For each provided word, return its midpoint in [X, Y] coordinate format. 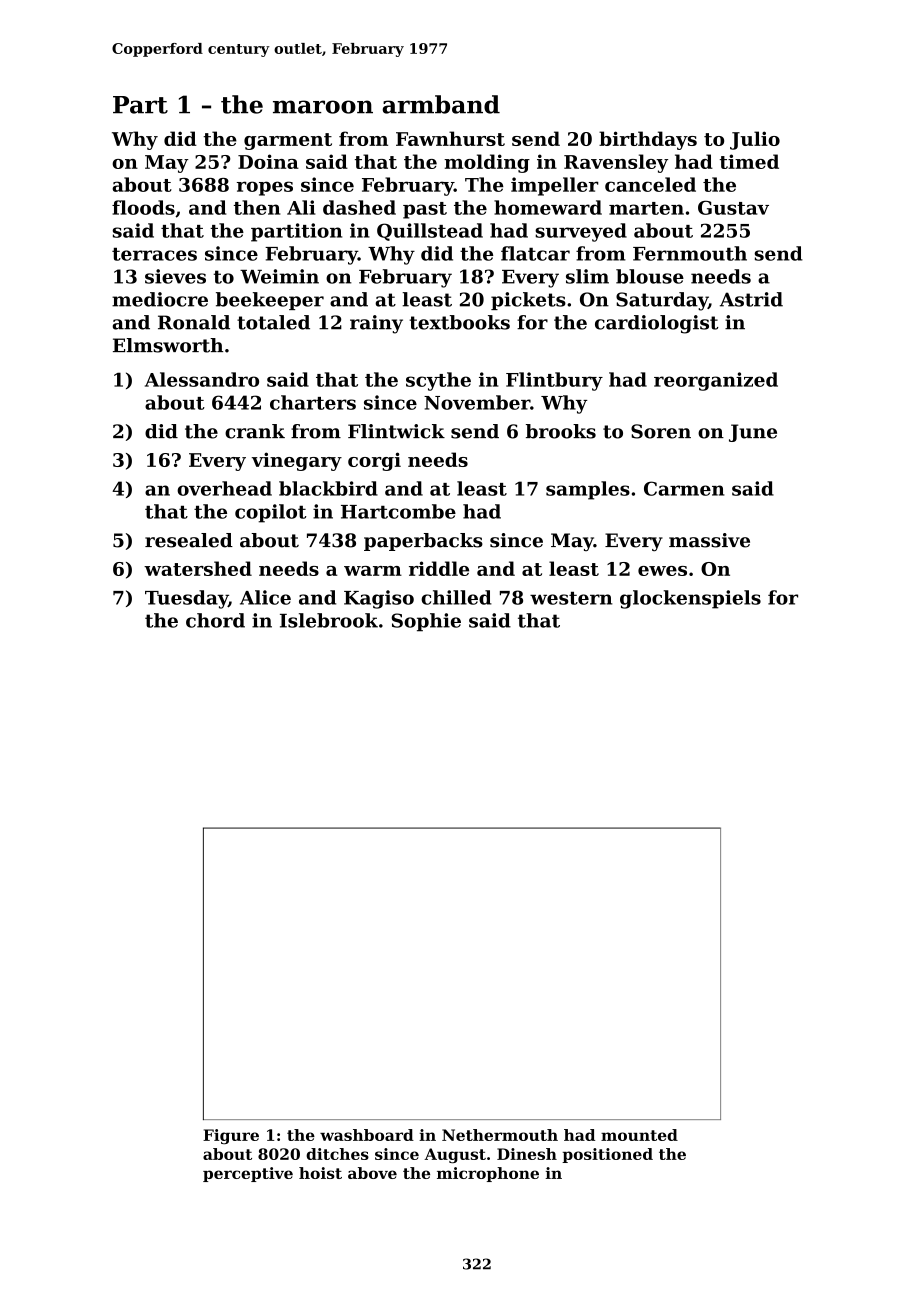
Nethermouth [500, 1135]
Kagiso [379, 599]
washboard [367, 1135]
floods [143, 207]
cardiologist [656, 324]
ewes [662, 571]
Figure [231, 1136]
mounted [639, 1135]
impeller [555, 186]
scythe [438, 381]
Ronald [194, 322]
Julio [755, 140]
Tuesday [186, 599]
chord [215, 620]
